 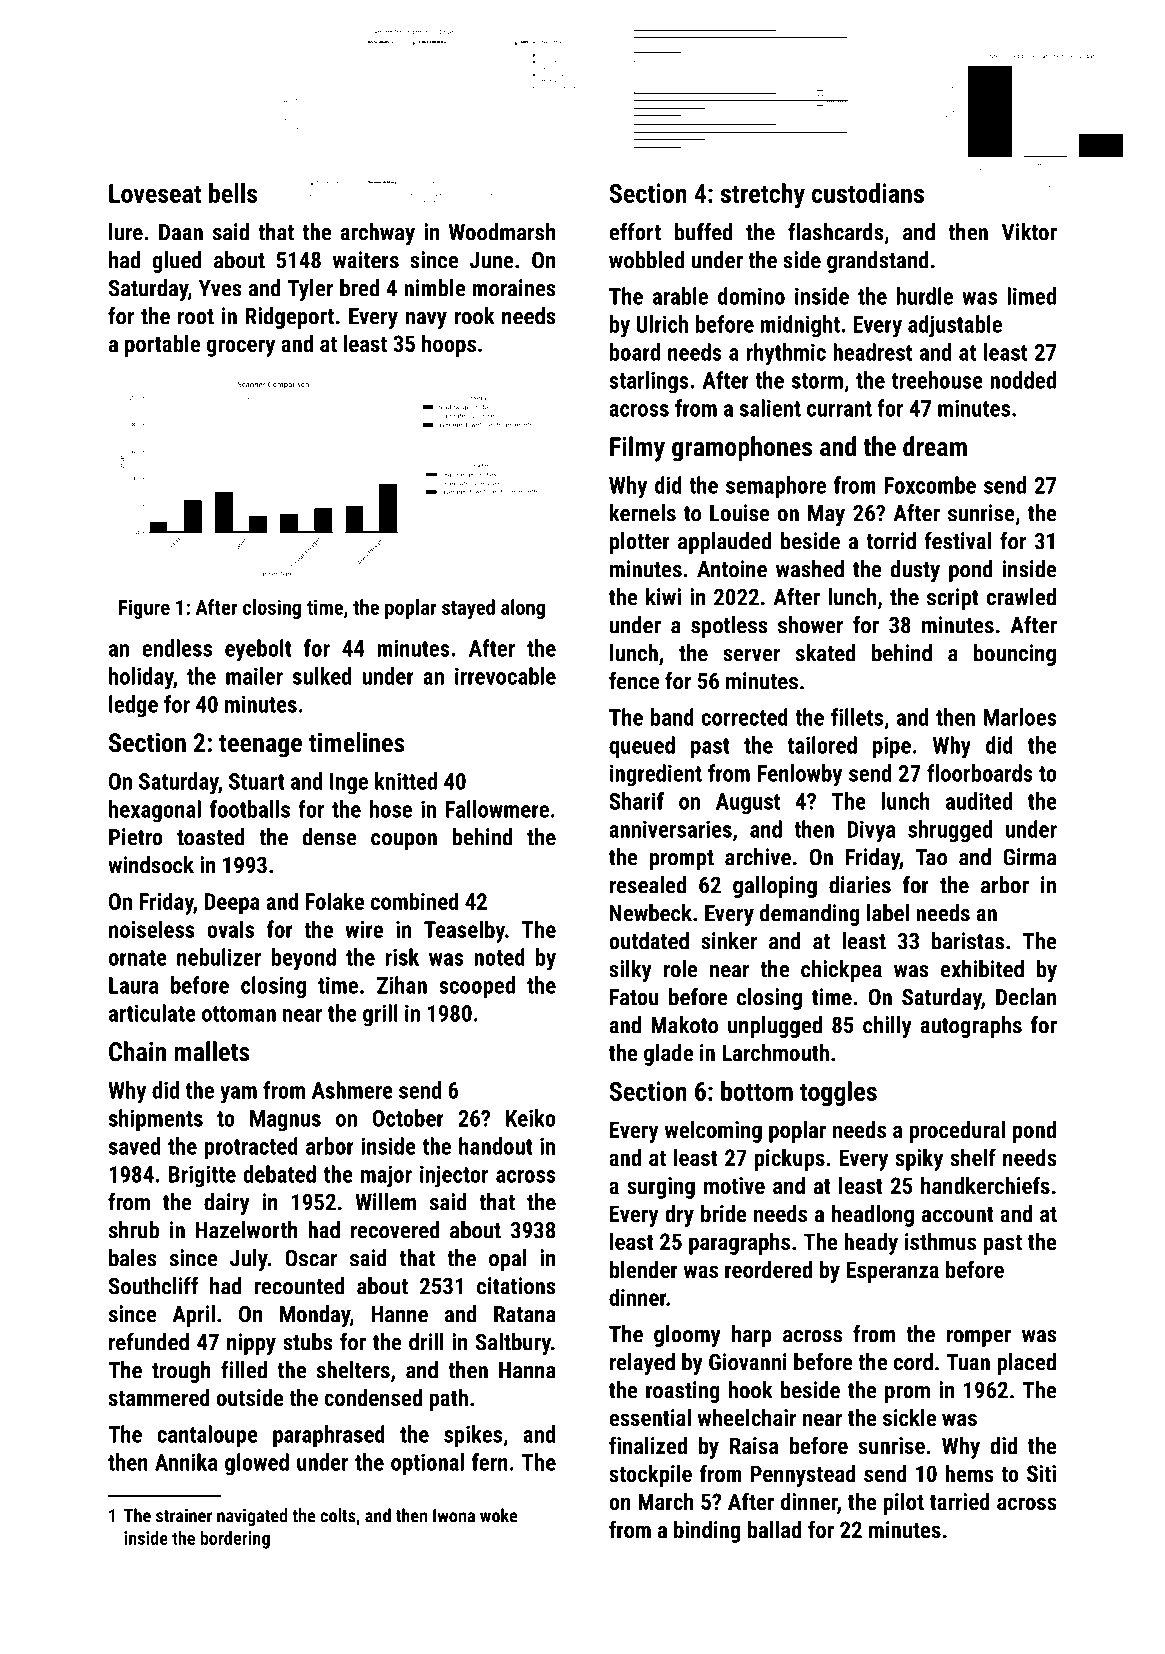 What do you see at coordinates (235, 1540) in the screenshot?
I see `bordering` at bounding box center [235, 1540].
